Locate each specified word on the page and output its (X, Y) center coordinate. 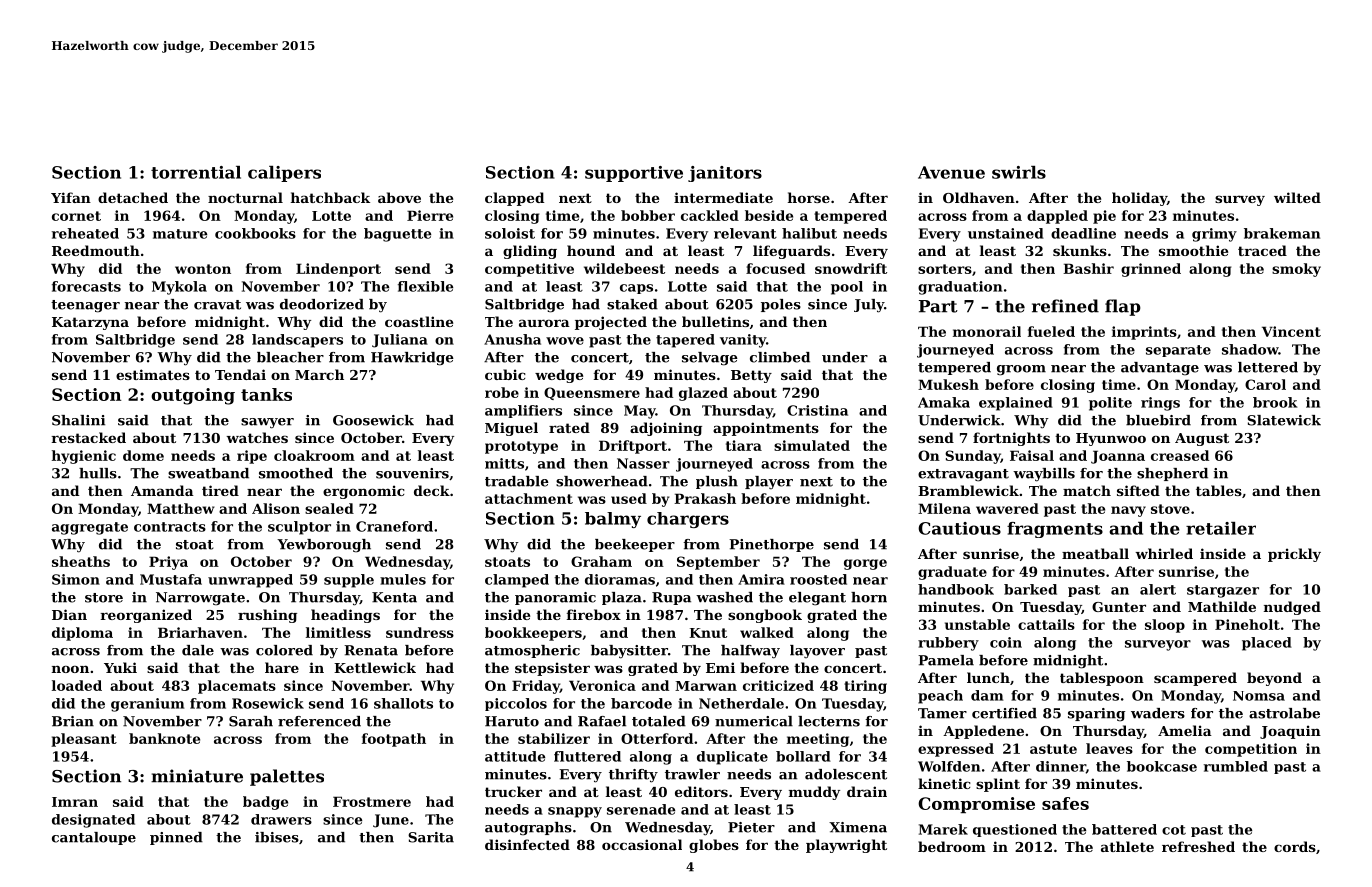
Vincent (1291, 331)
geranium (147, 705)
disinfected (527, 844)
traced (1262, 250)
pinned (176, 838)
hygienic (84, 457)
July (869, 306)
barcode (641, 703)
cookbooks (255, 233)
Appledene (983, 732)
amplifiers (523, 411)
